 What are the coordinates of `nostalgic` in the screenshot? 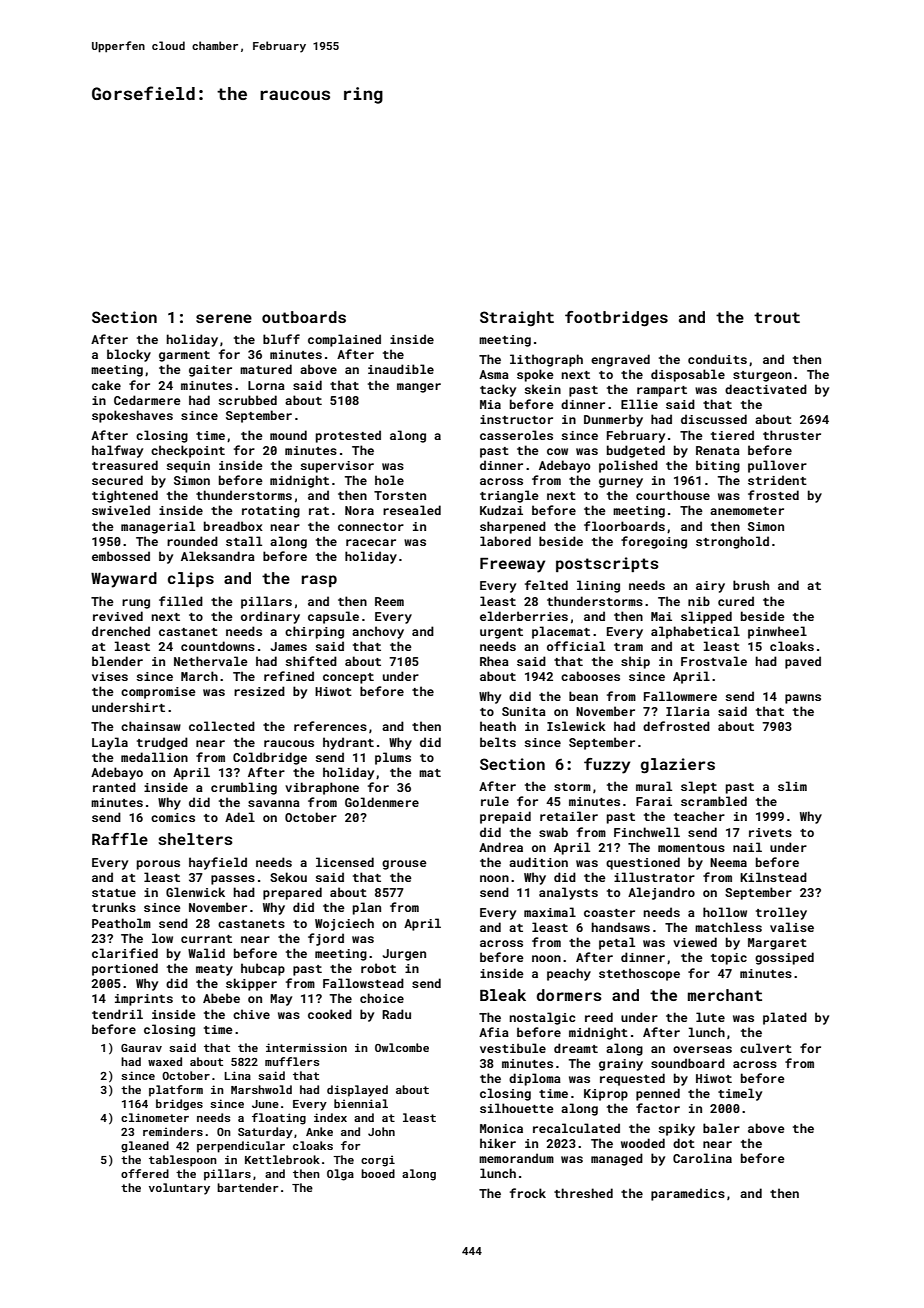 It's located at (542, 1018).
